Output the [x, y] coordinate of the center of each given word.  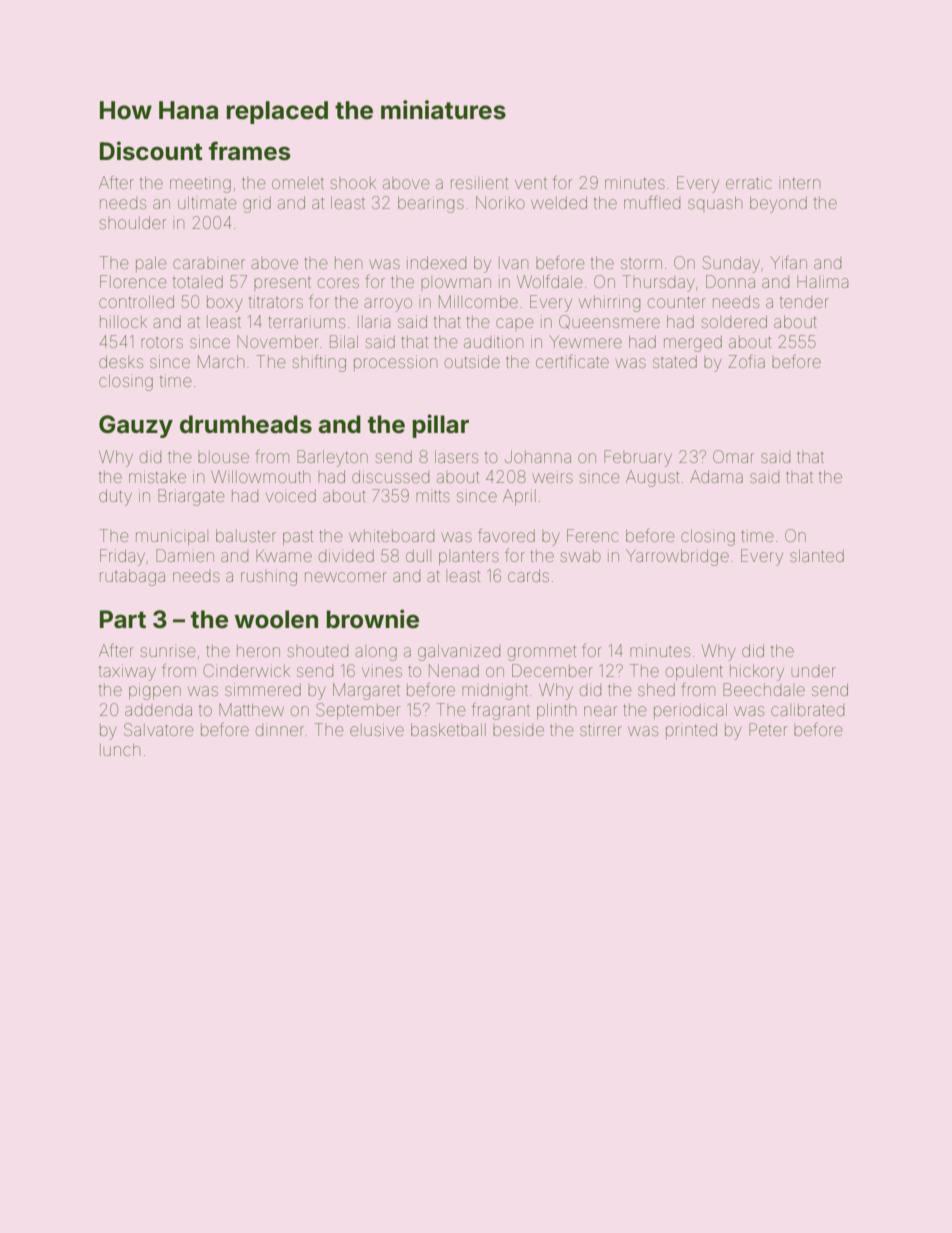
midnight [495, 691]
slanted [817, 555]
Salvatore [159, 729]
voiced [291, 495]
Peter [768, 729]
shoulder [132, 222]
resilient [479, 182]
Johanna [538, 456]
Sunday [731, 264]
